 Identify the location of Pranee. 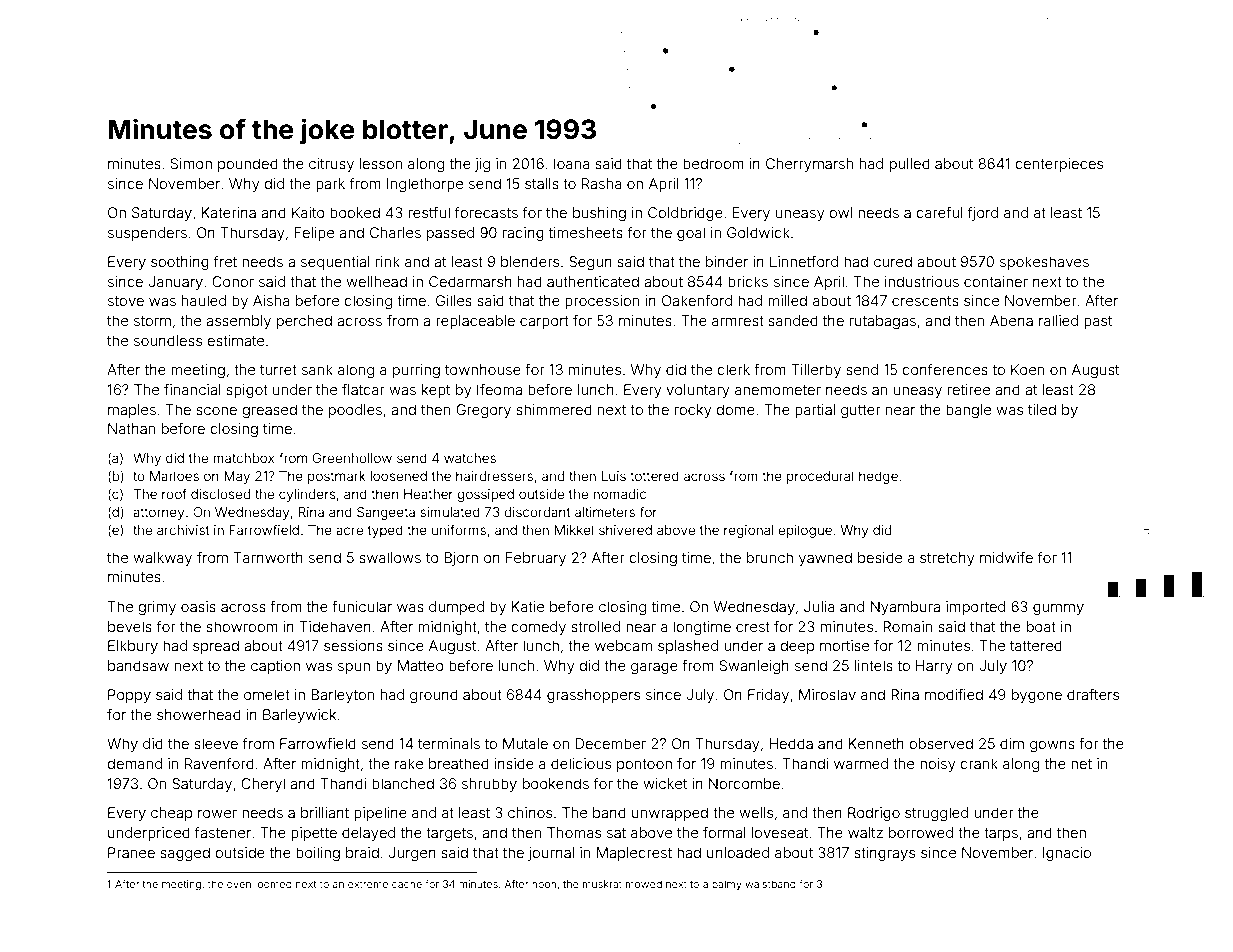
(131, 852).
